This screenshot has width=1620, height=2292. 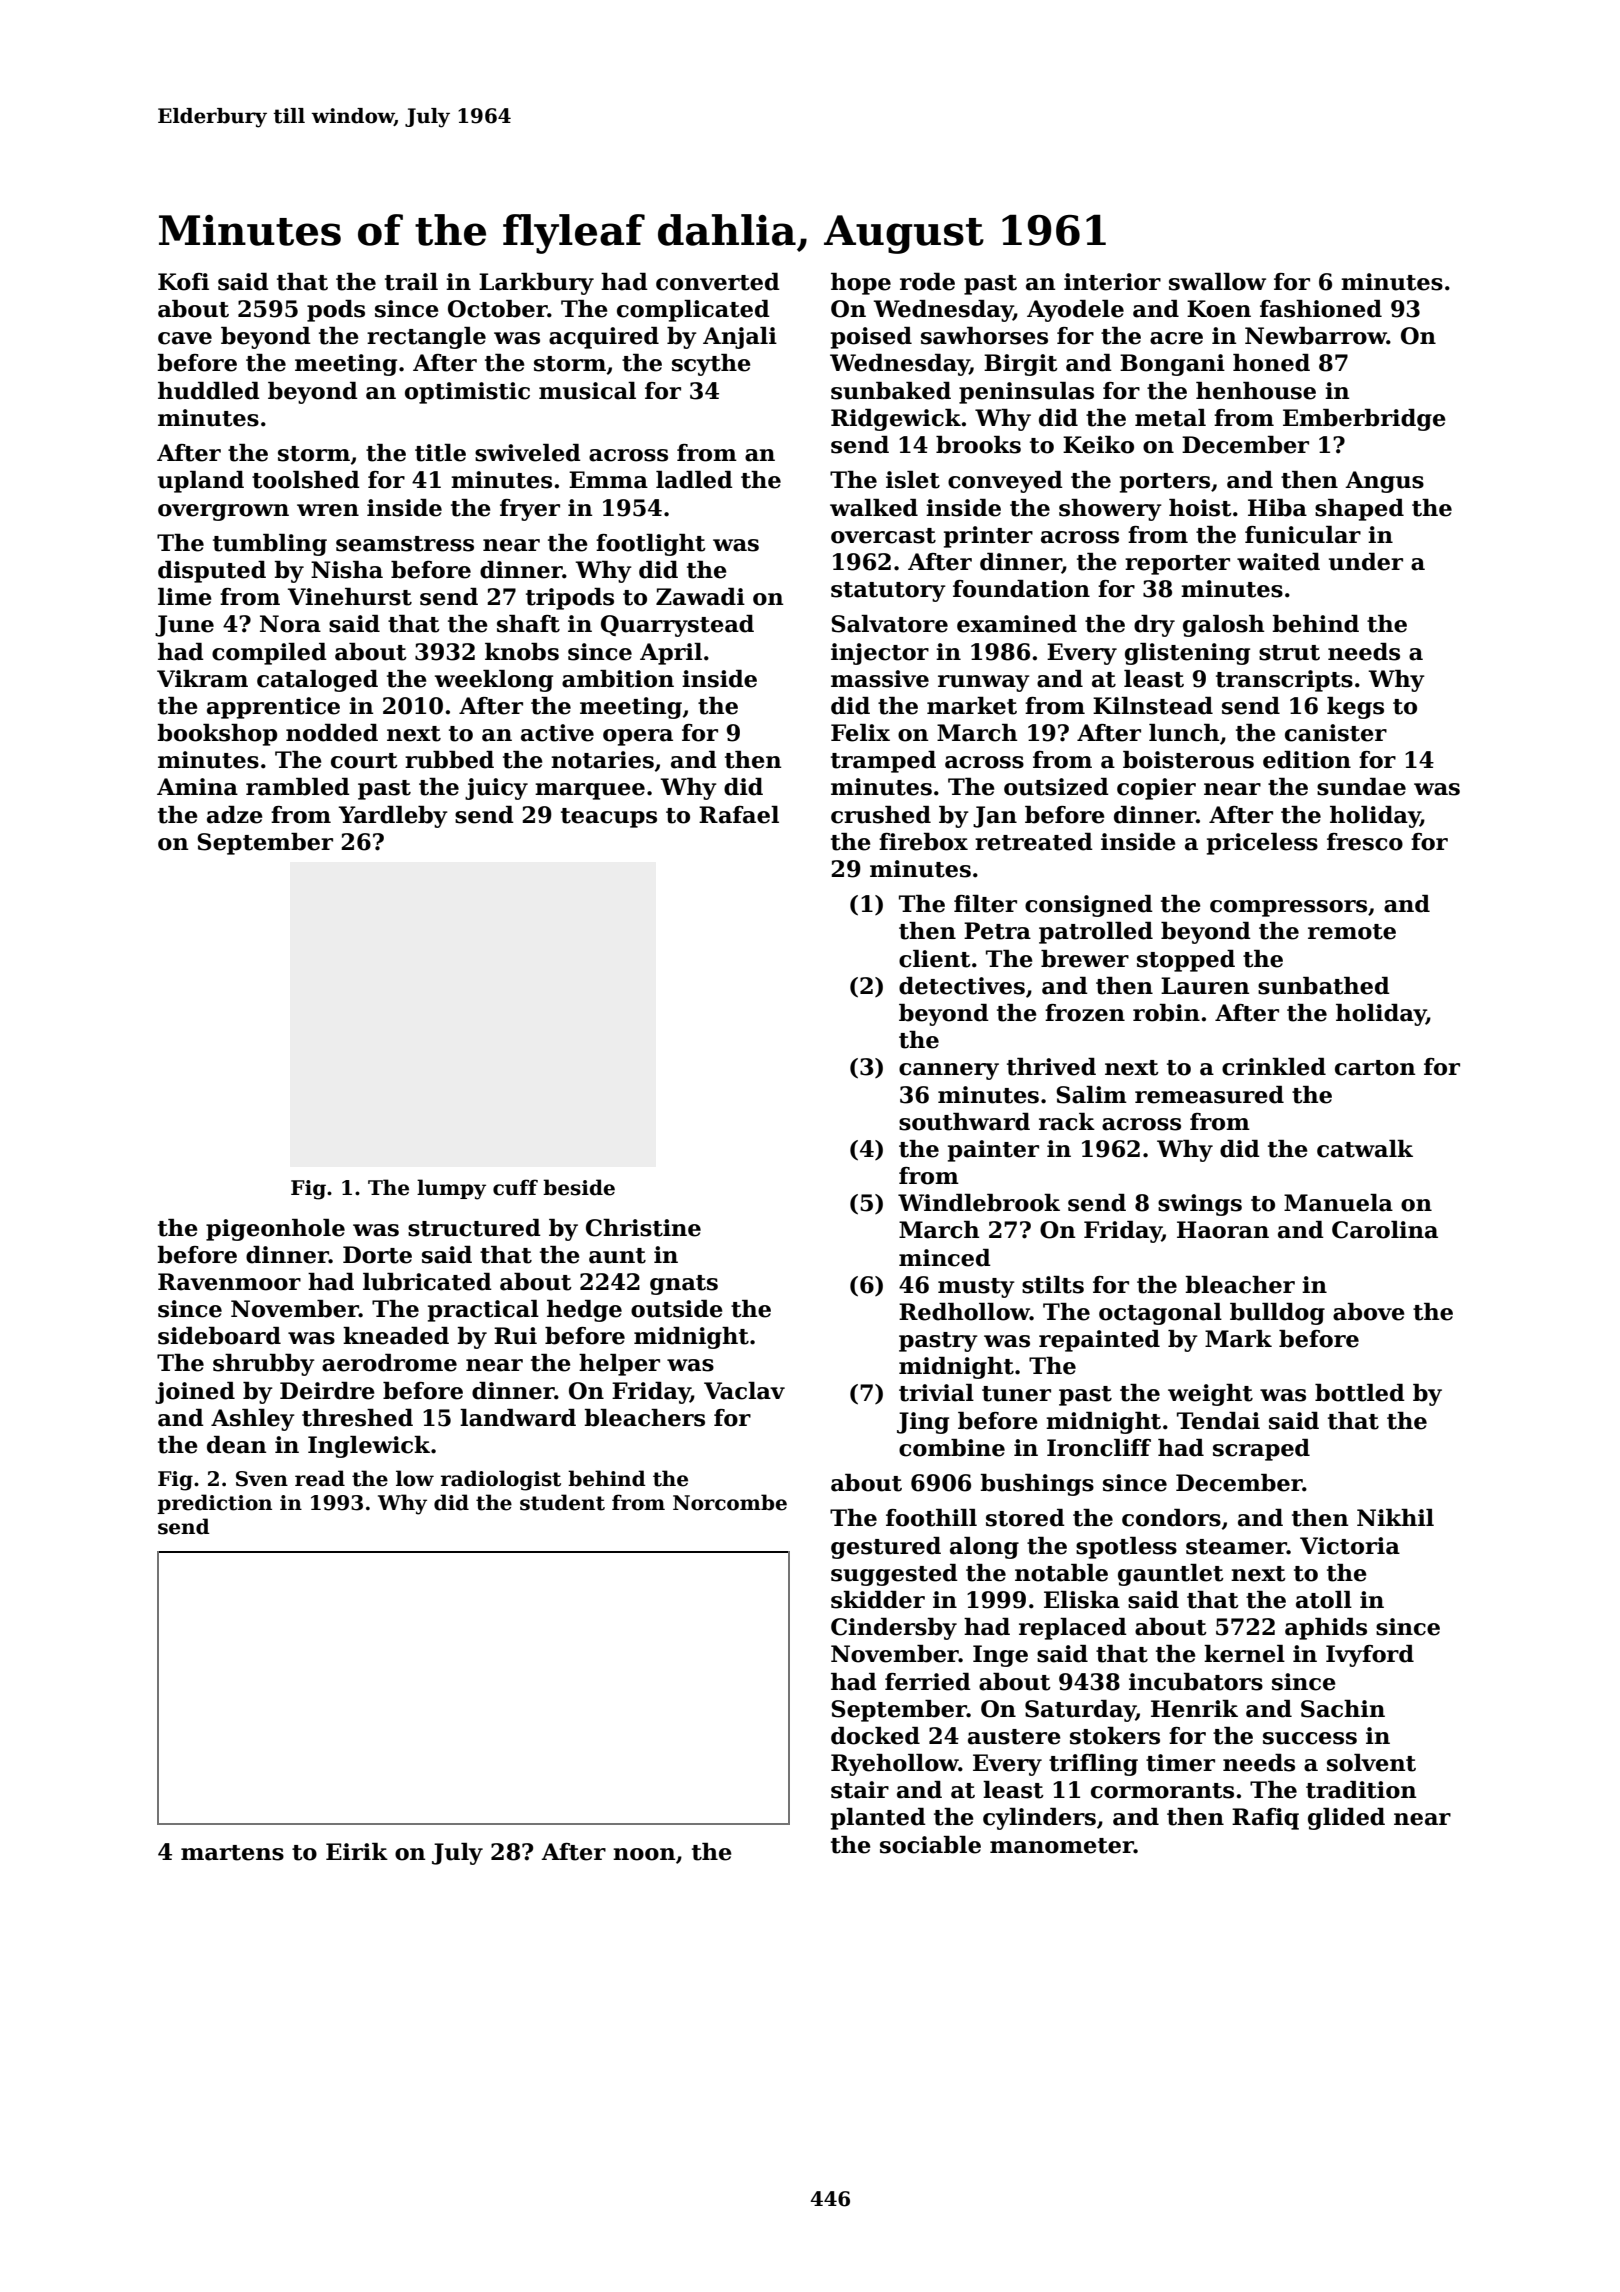 I want to click on pigeonhole, so click(x=275, y=1230).
